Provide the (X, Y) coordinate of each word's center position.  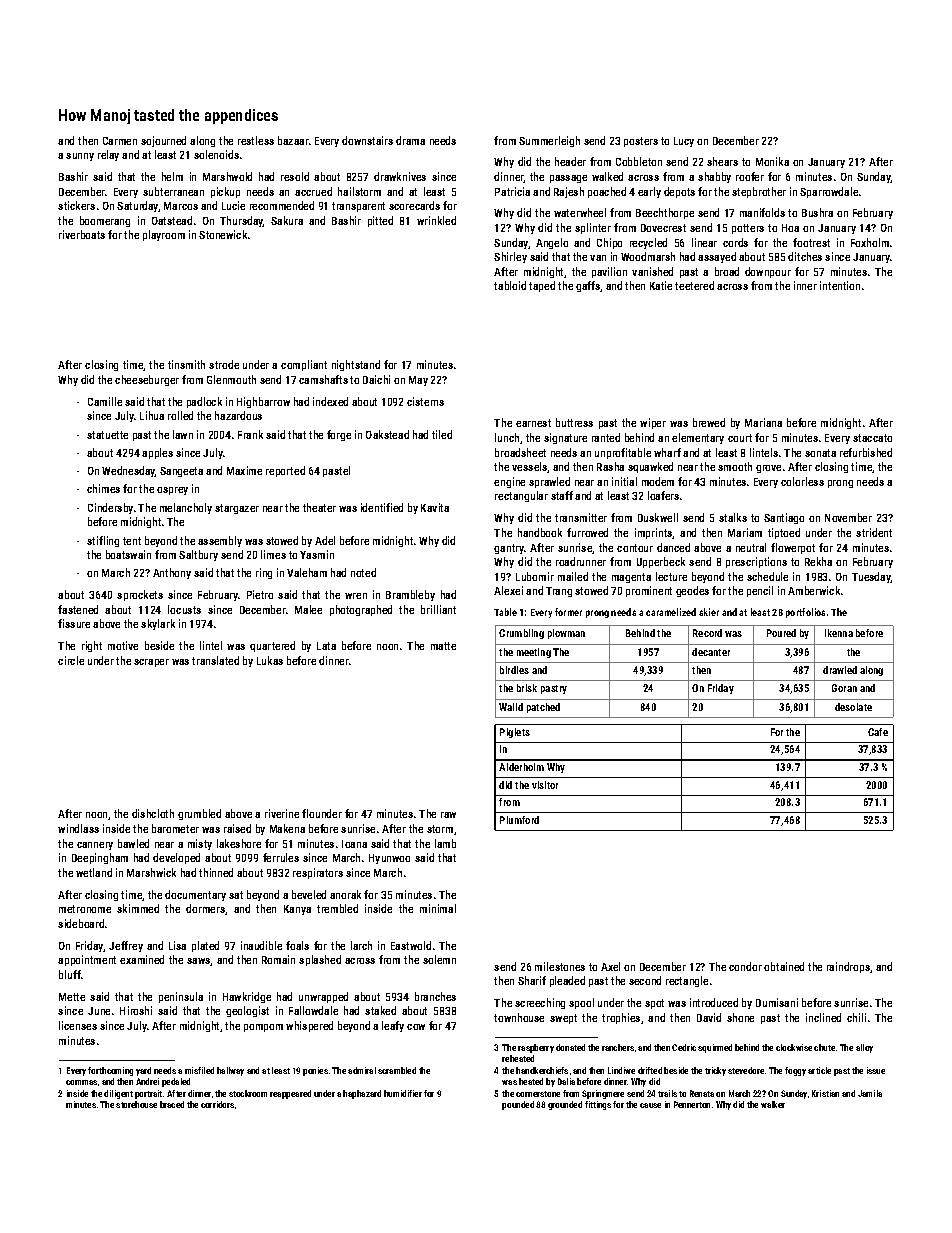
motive (123, 645)
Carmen (120, 141)
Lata (326, 646)
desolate (853, 707)
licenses (78, 1025)
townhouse (519, 1017)
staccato (872, 438)
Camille (105, 401)
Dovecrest (663, 228)
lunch (507, 437)
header (570, 161)
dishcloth (153, 813)
